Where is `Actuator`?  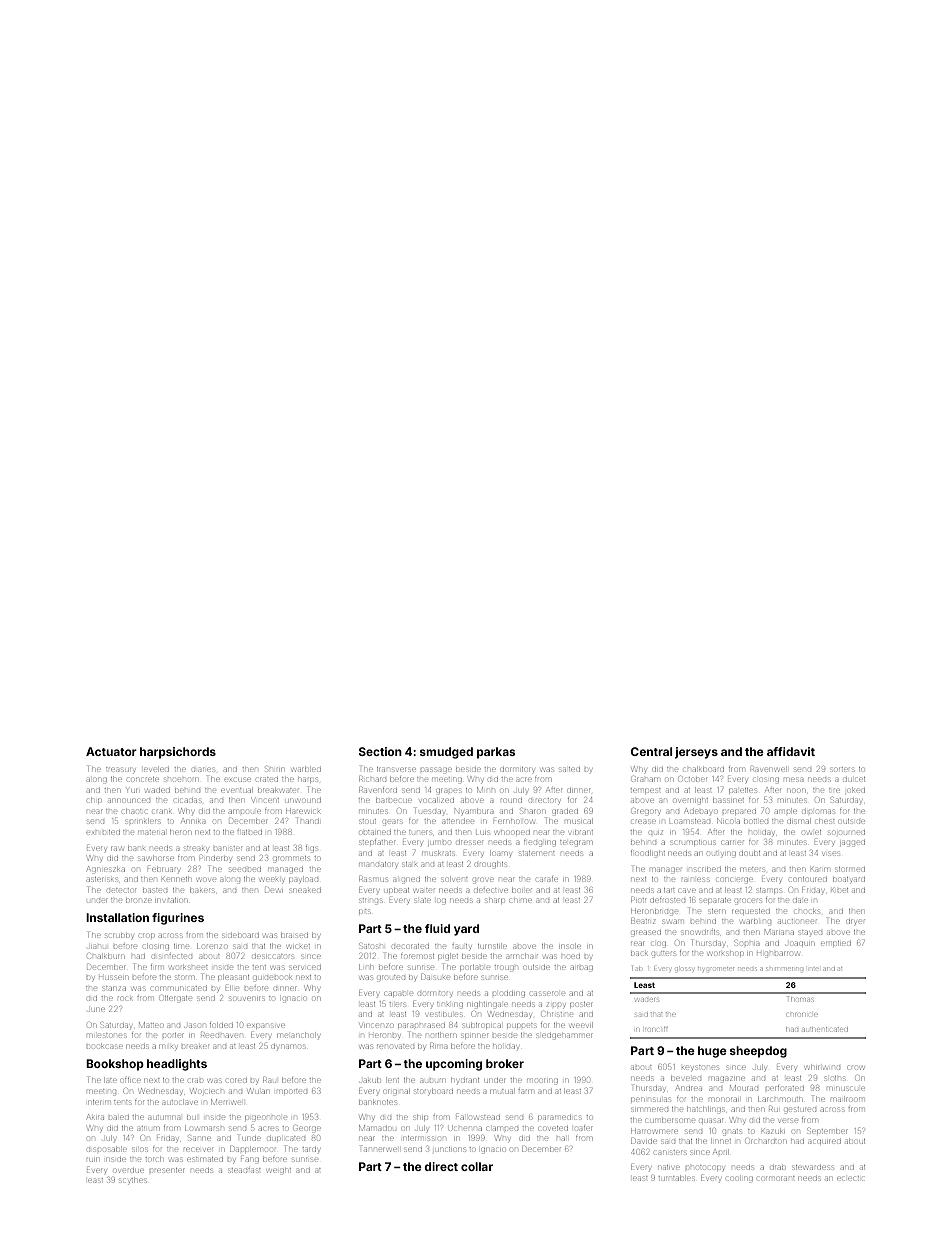
Actuator is located at coordinates (111, 751).
